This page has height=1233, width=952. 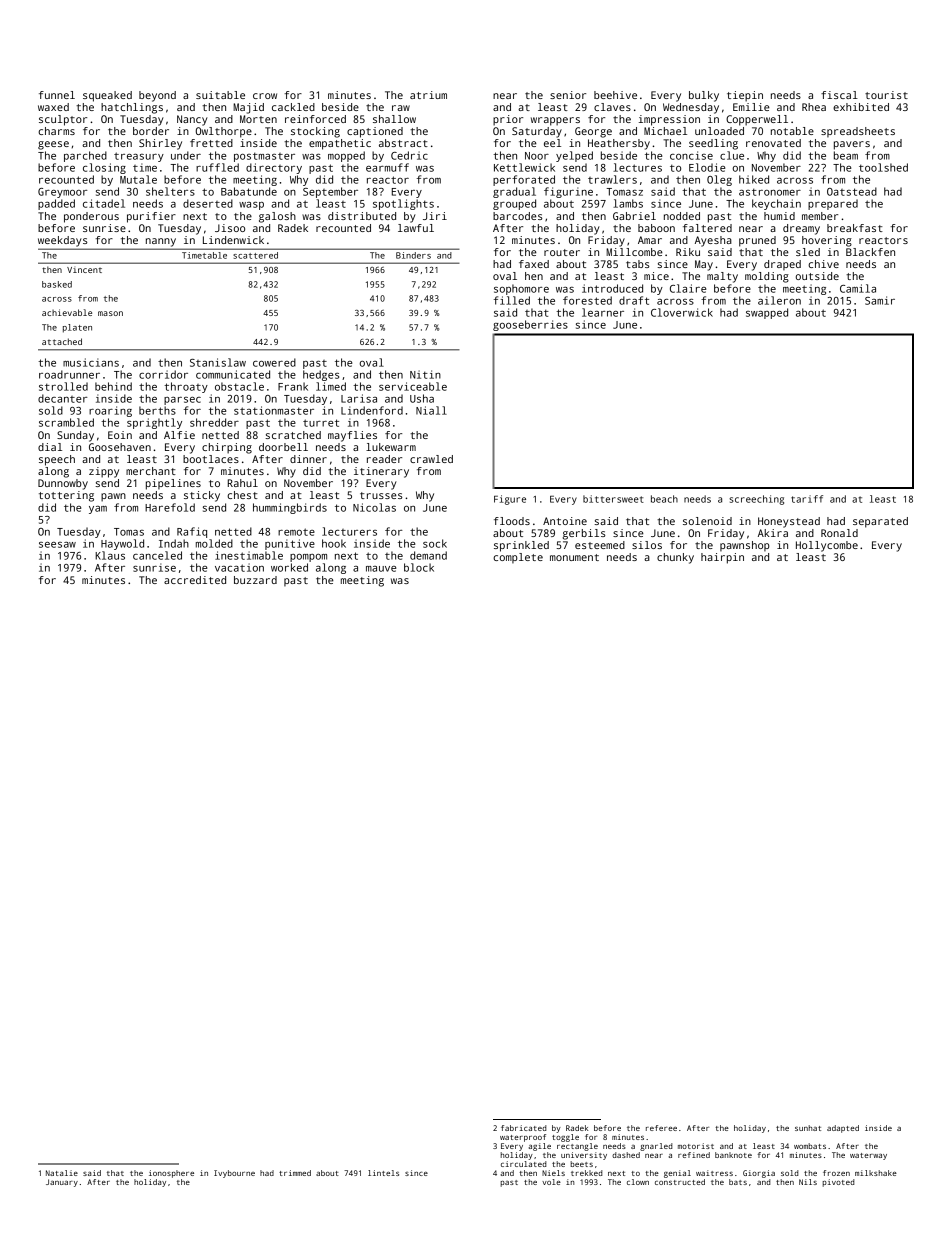 What do you see at coordinates (508, 120) in the page?
I see `prior` at bounding box center [508, 120].
